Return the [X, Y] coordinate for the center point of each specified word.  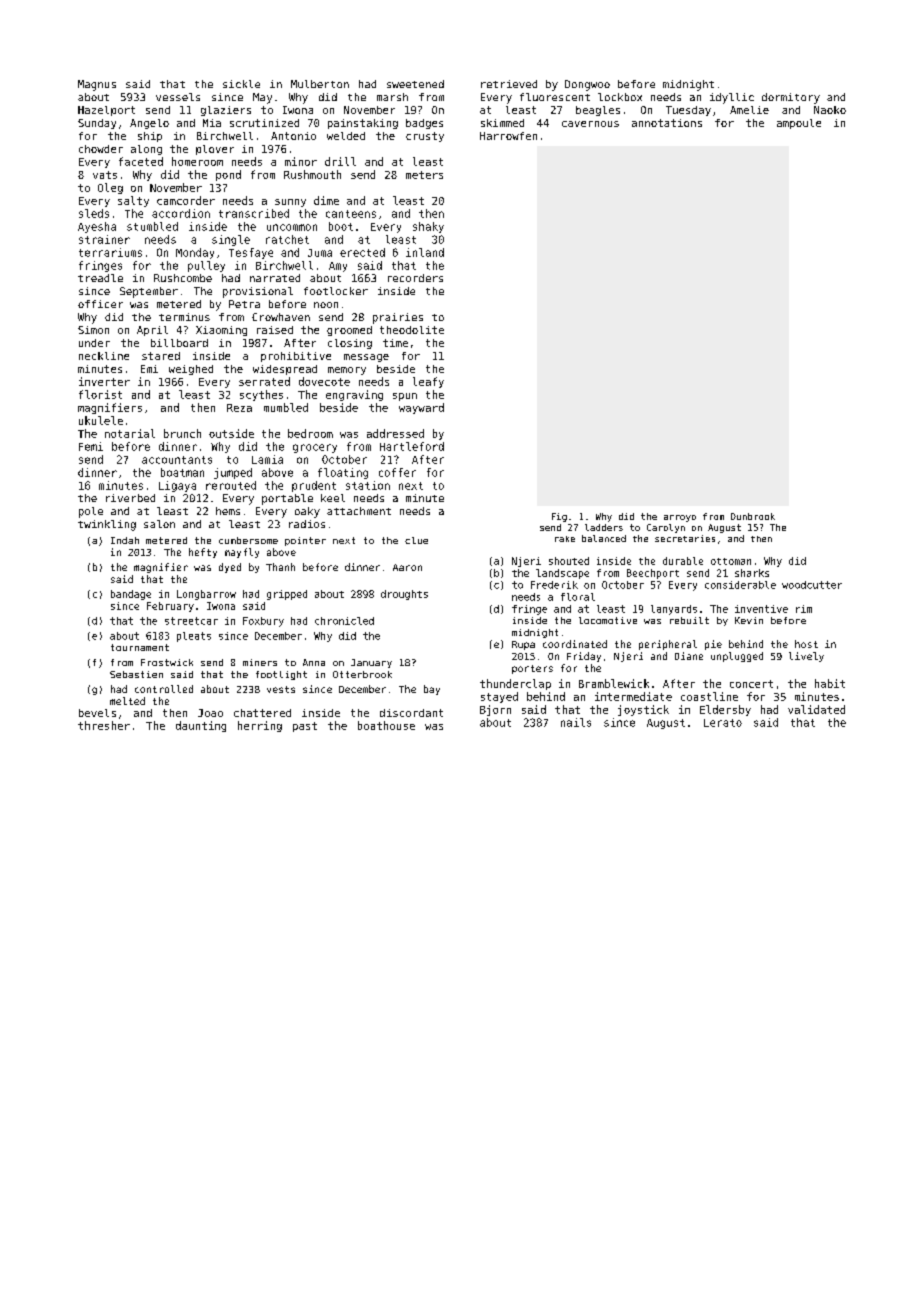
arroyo [680, 518]
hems [228, 511]
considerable [740, 585]
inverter [104, 381]
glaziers [226, 111]
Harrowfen [508, 136]
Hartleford [412, 446]
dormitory [791, 98]
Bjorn [495, 710]
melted [127, 701]
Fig [559, 517]
